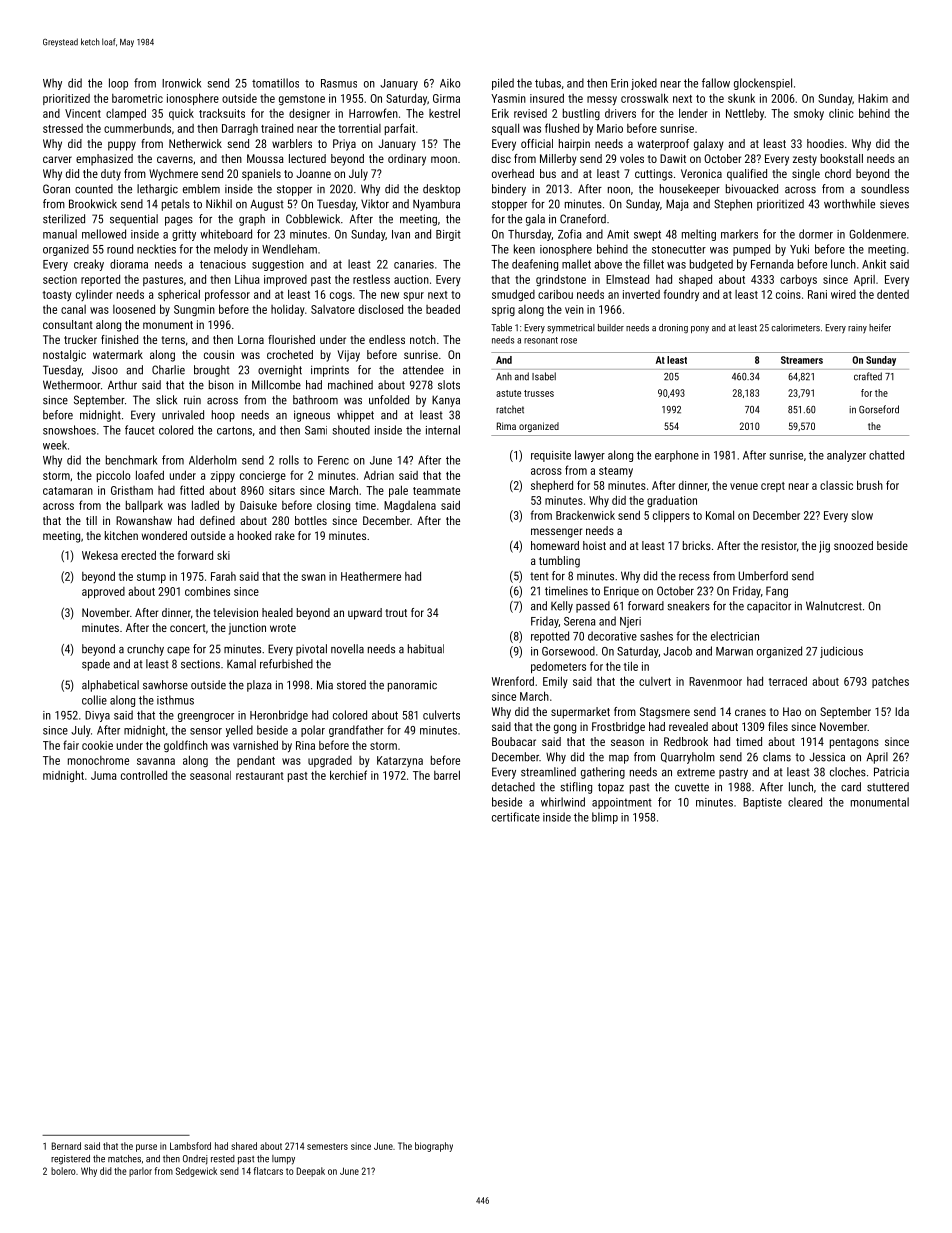 The width and height of the screenshot is (952, 1233). Describe the element at coordinates (854, 743) in the screenshot. I see `pentagons` at that location.
